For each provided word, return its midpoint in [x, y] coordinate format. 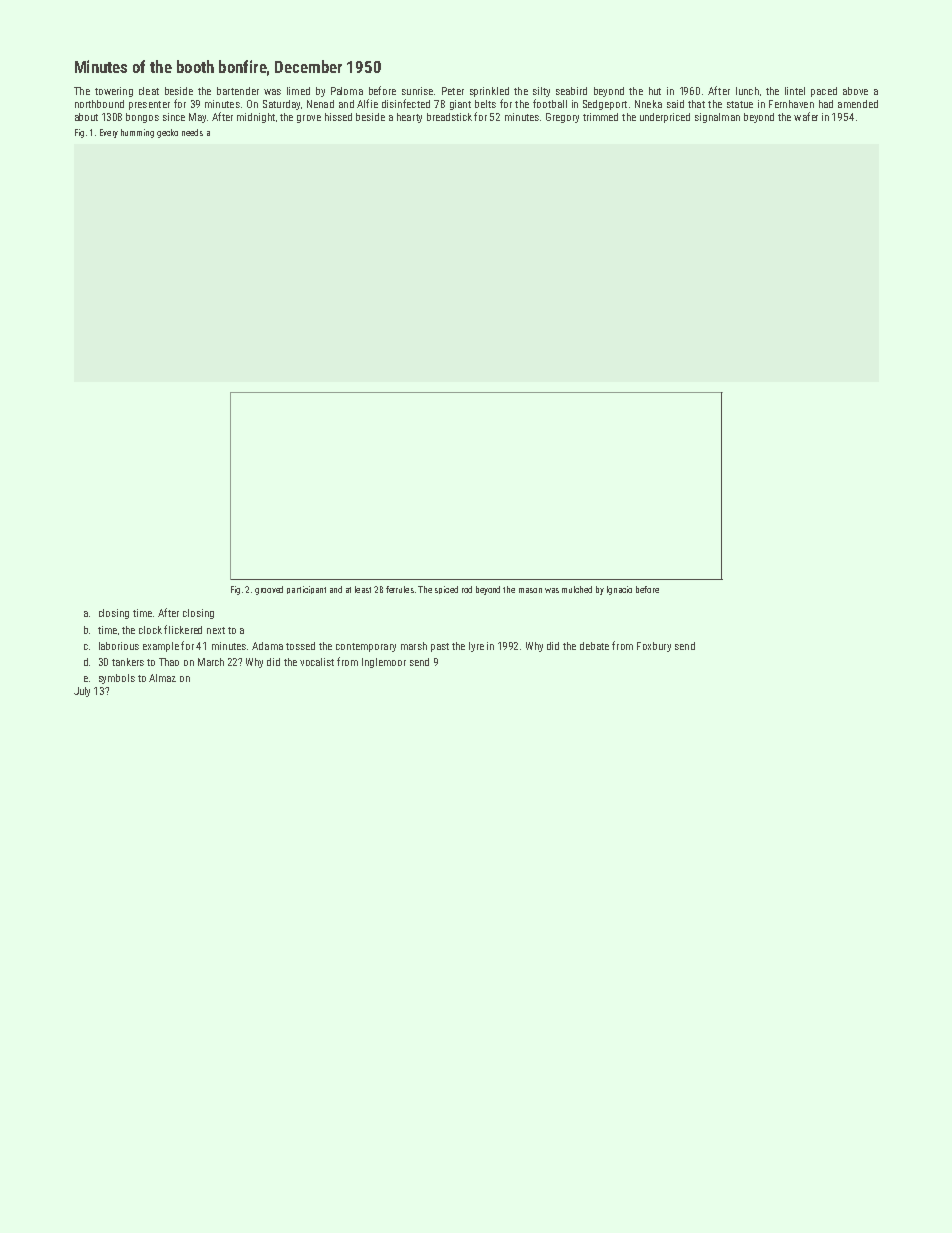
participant [306, 590]
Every [109, 133]
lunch [747, 91]
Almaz [162, 678]
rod [467, 589]
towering [114, 92]
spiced [446, 590]
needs [192, 132]
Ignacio [619, 590]
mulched [577, 589]
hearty [409, 118]
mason [530, 590]
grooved [269, 590]
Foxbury [654, 647]
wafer [806, 116]
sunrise [417, 91]
